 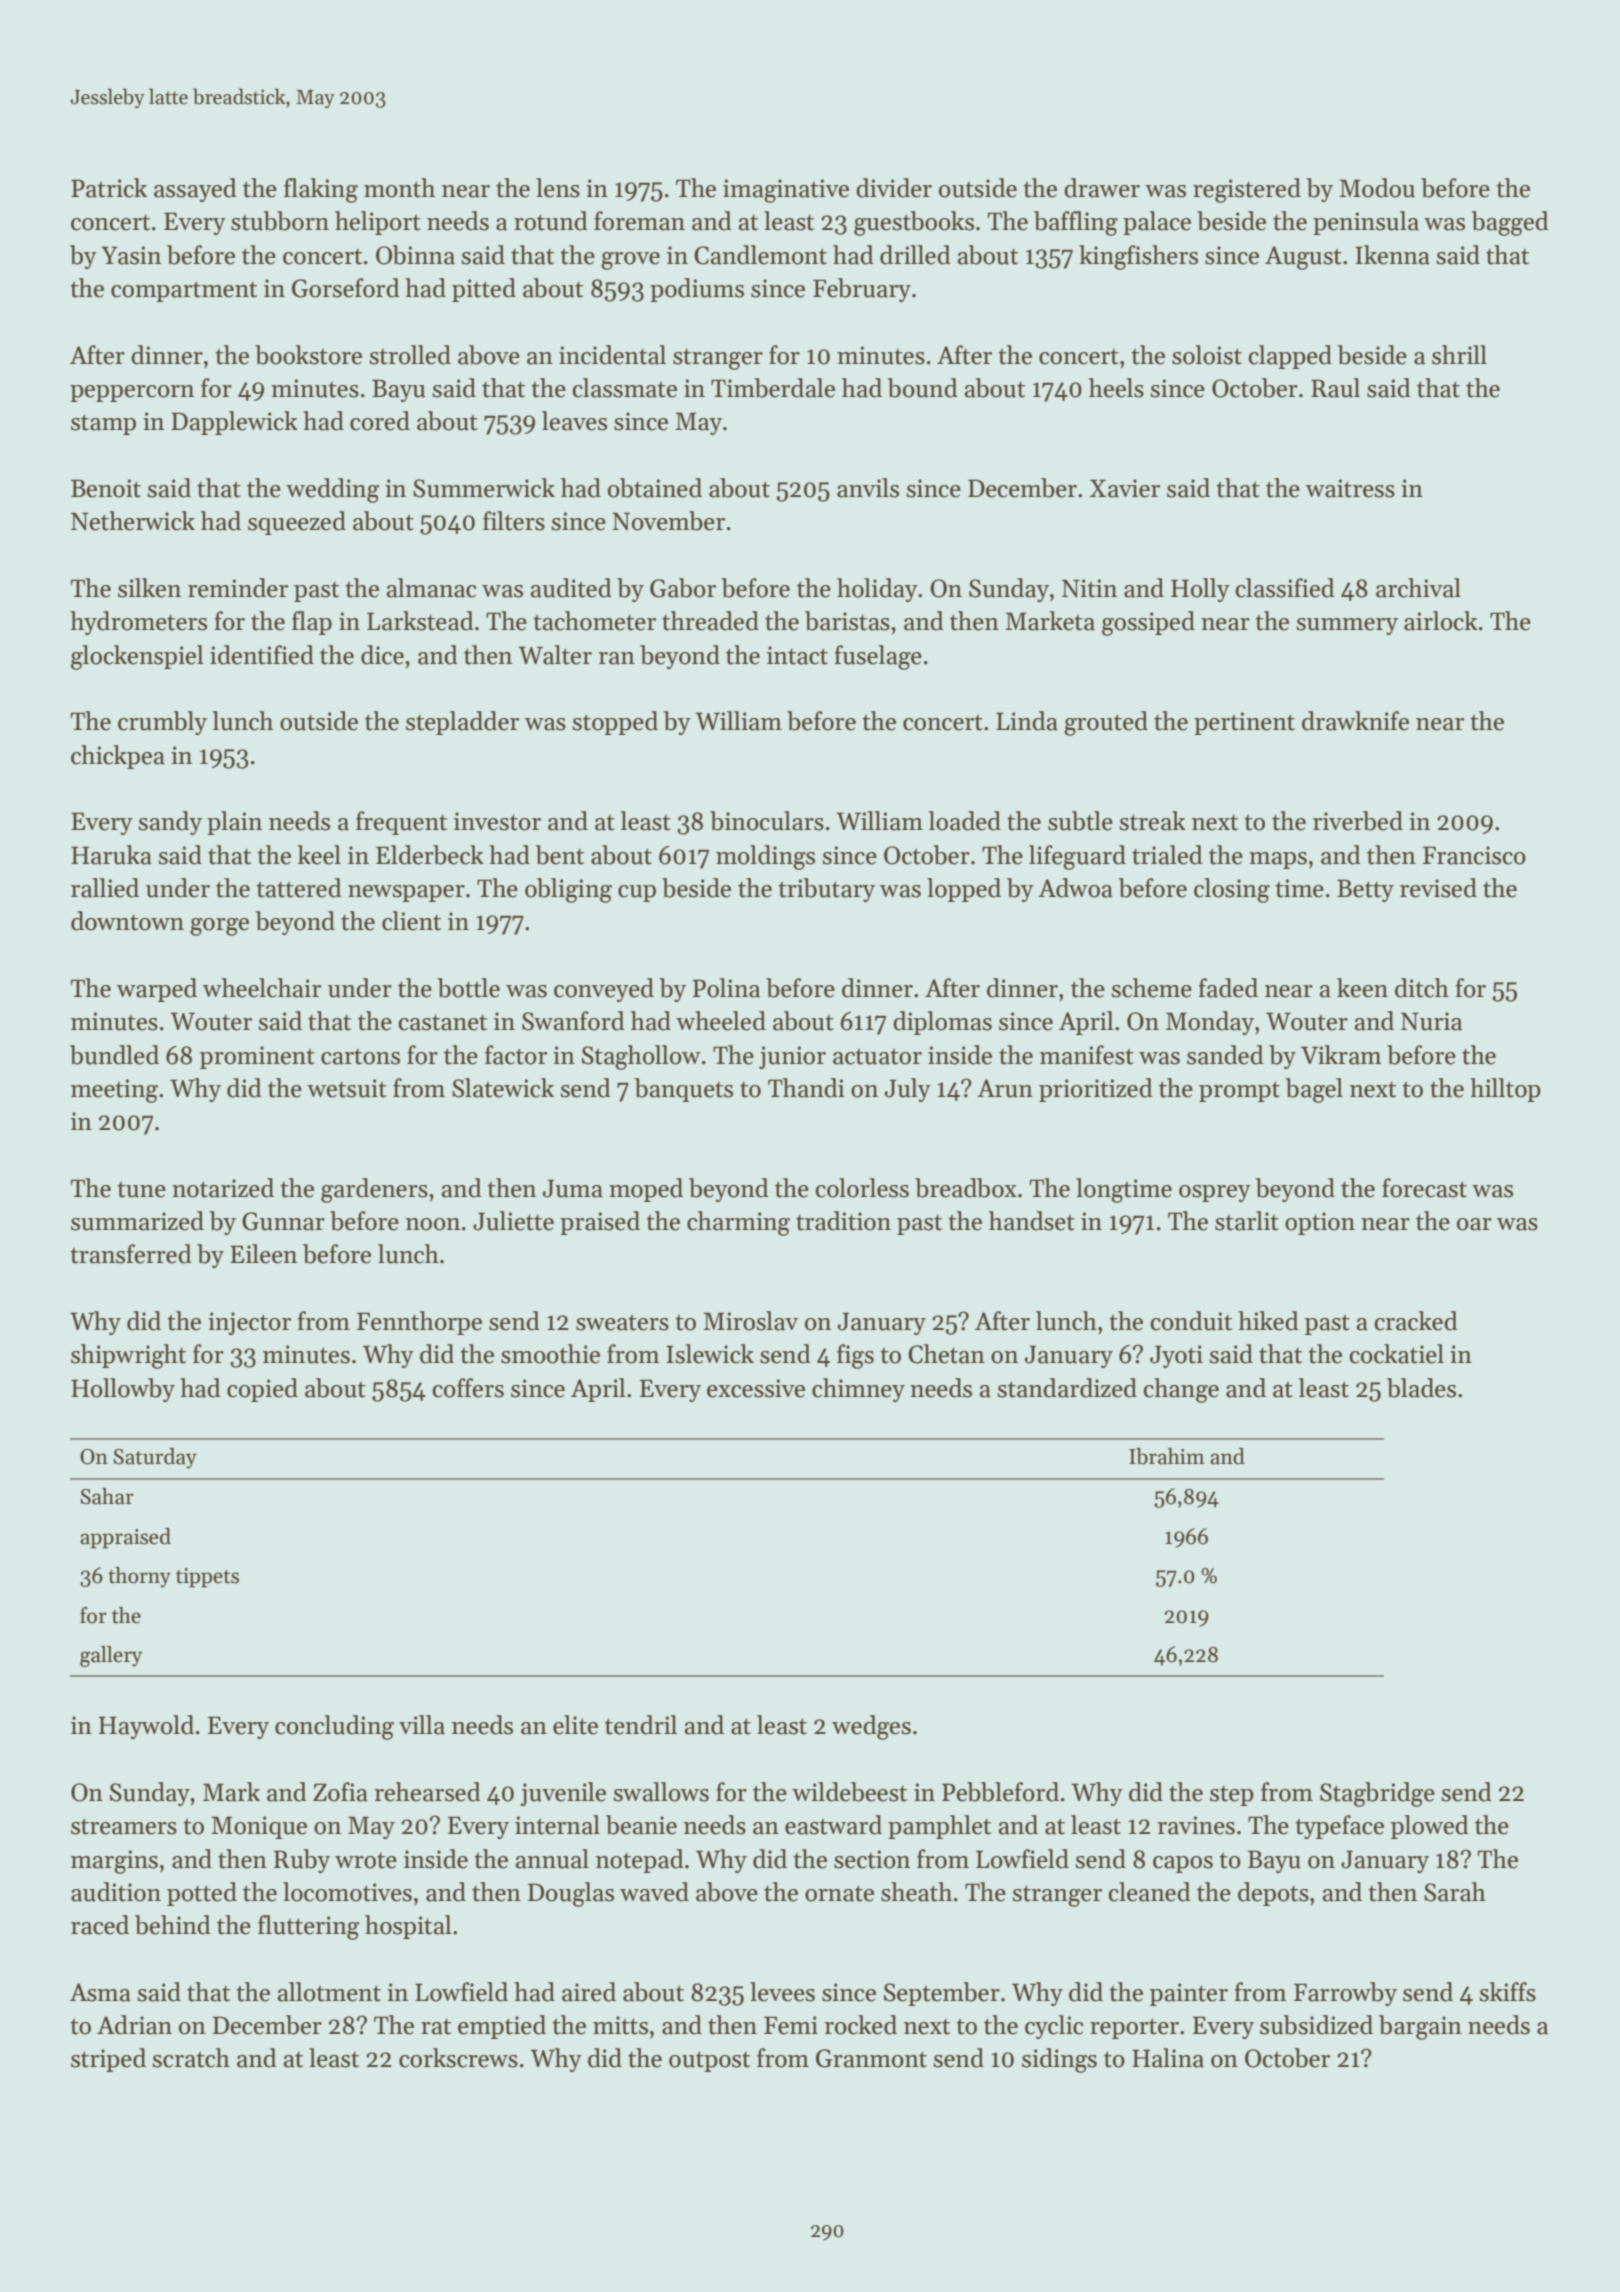 What do you see at coordinates (131, 255) in the image?
I see `Yasin` at bounding box center [131, 255].
